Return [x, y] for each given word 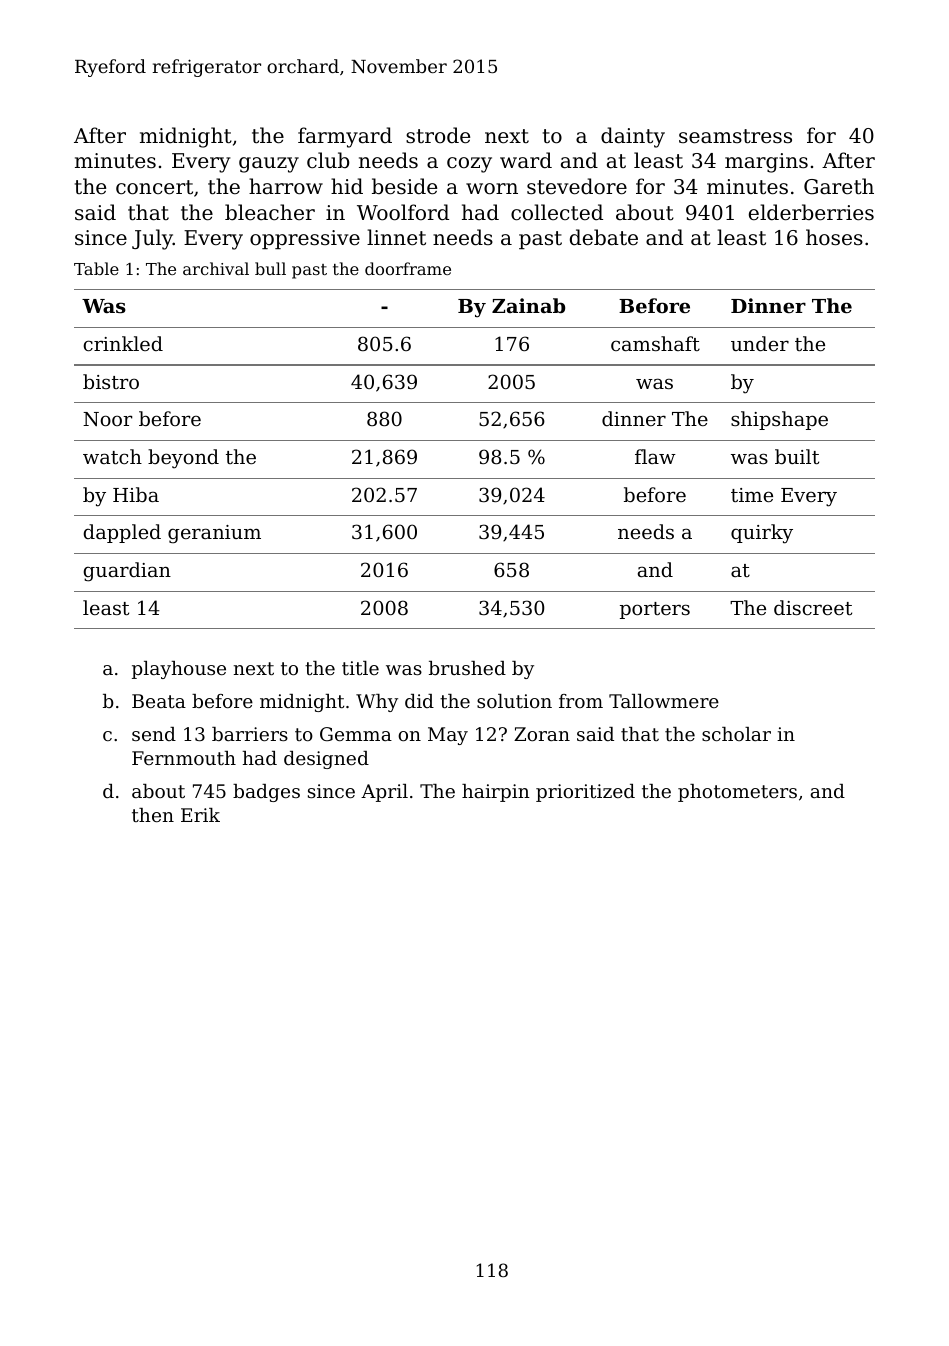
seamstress [735, 136]
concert [154, 187]
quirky [762, 534]
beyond [183, 459]
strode [438, 135]
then [153, 815]
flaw [655, 456]
